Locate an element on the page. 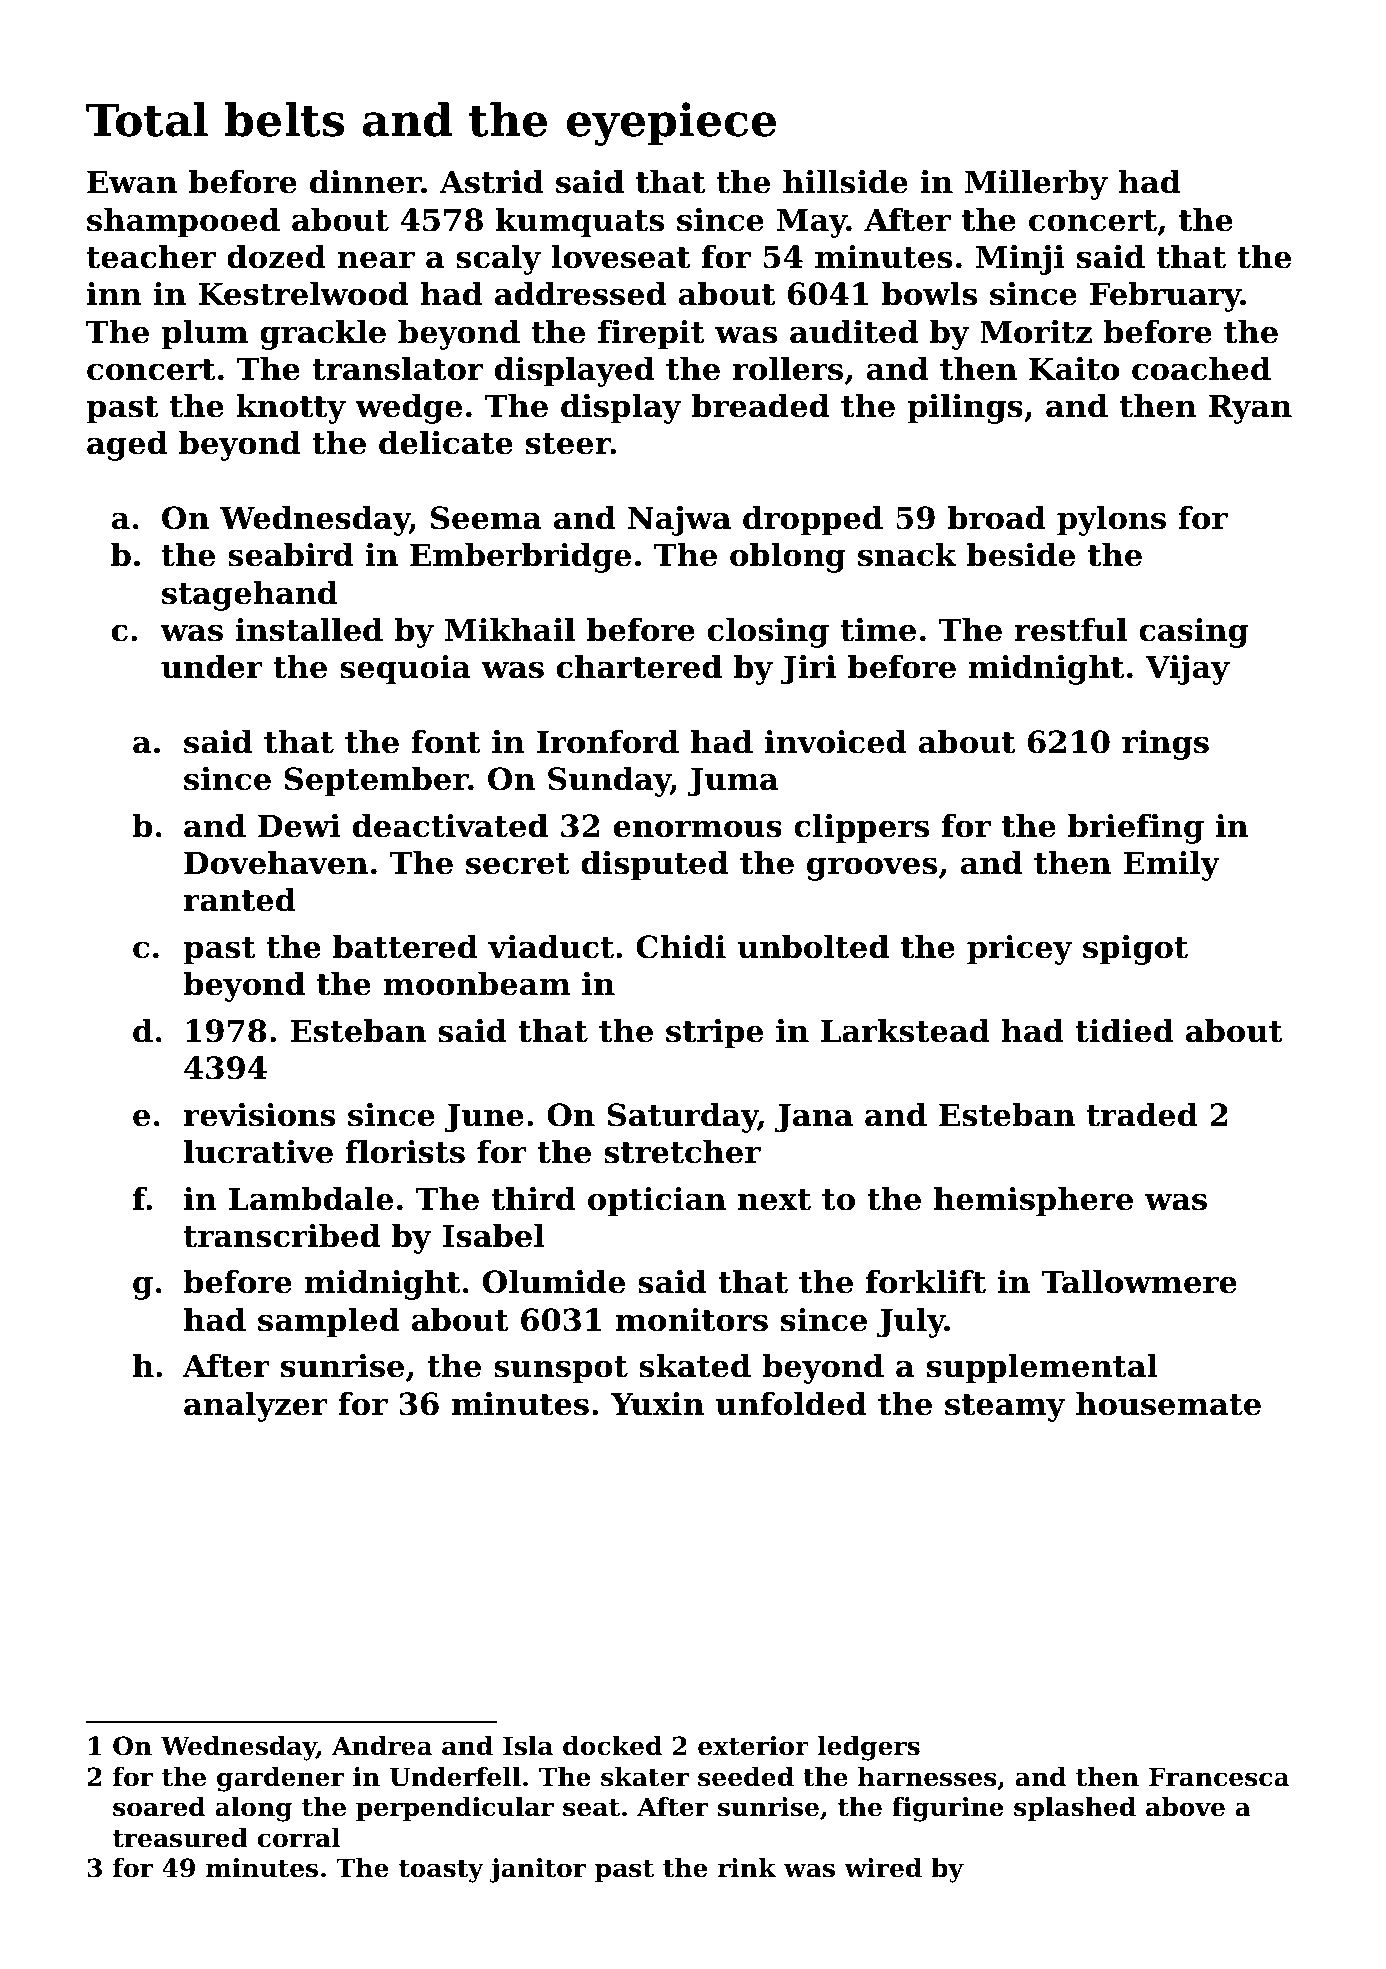 The image size is (1386, 1969). corral is located at coordinates (299, 1838).
